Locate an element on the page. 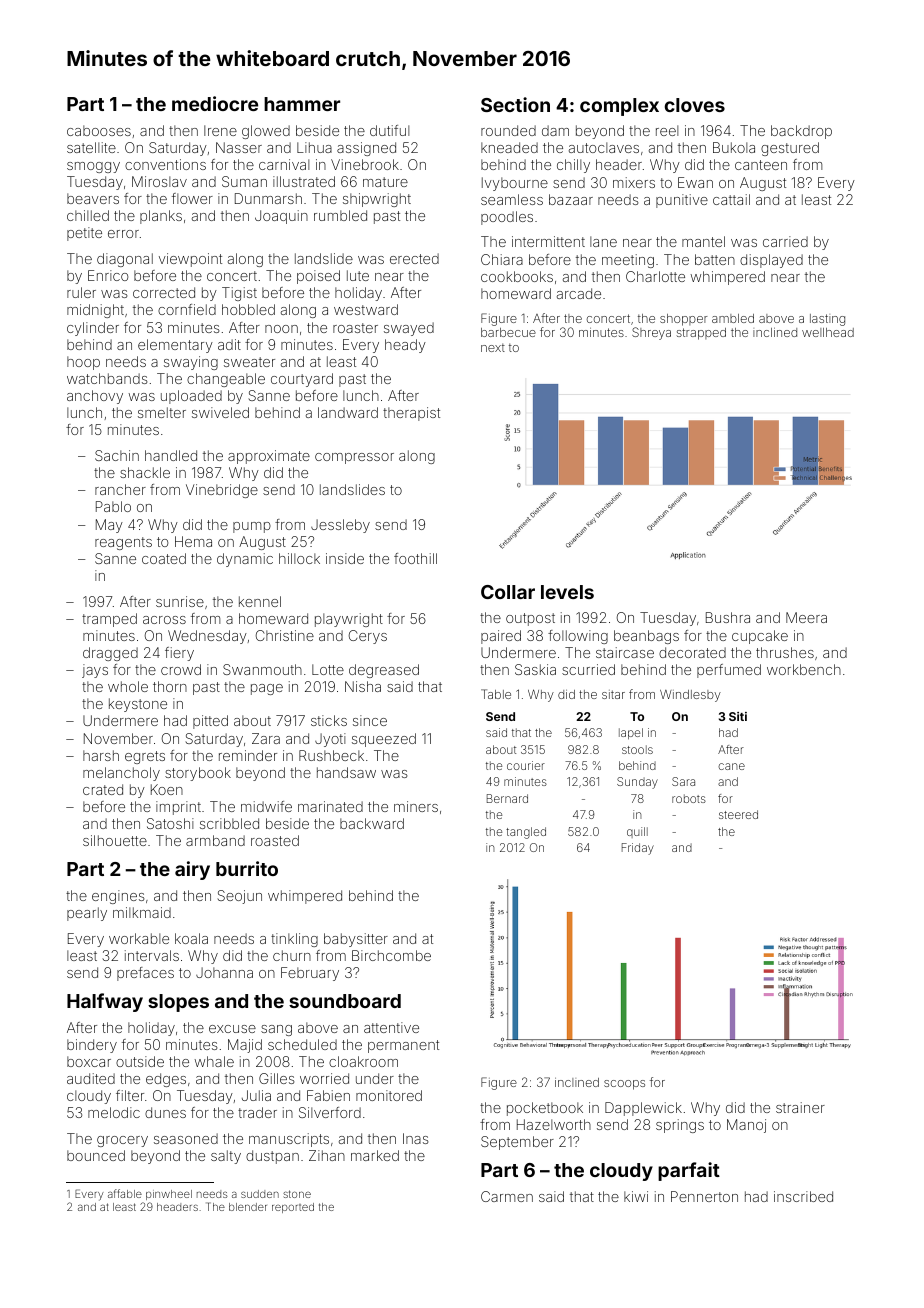 The width and height of the image is (924, 1308). swaying is located at coordinates (191, 363).
